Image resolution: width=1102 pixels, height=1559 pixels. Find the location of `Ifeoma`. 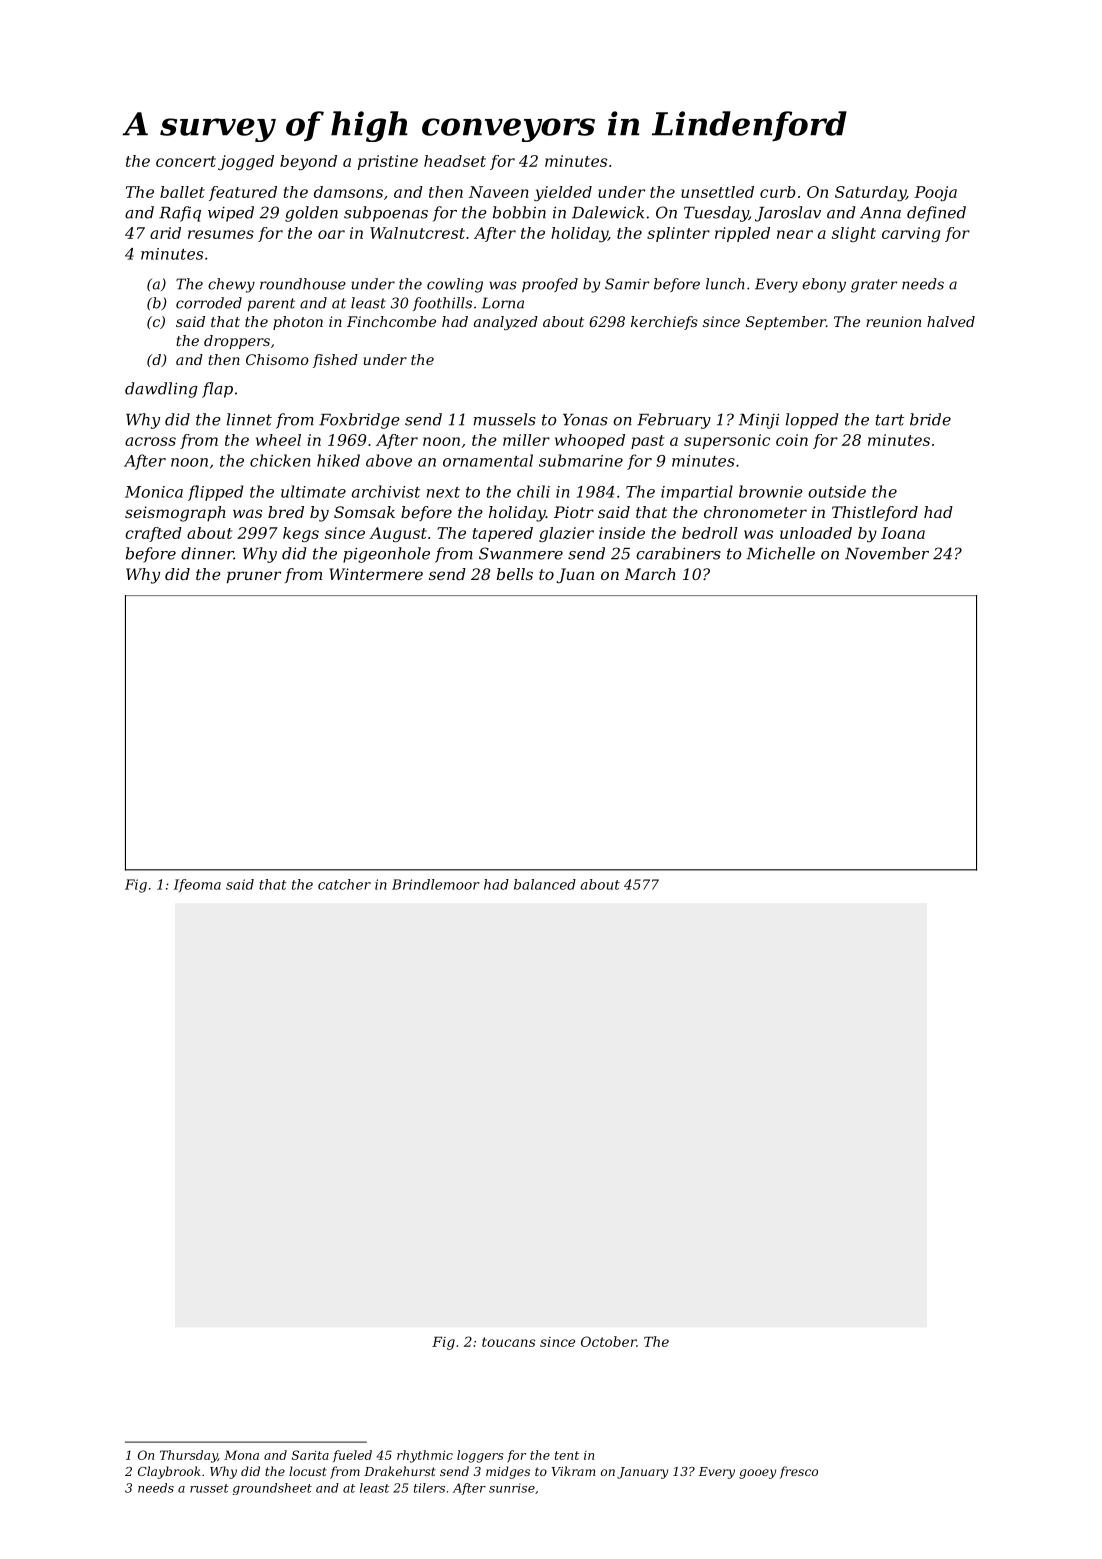

Ifeoma is located at coordinates (197, 885).
